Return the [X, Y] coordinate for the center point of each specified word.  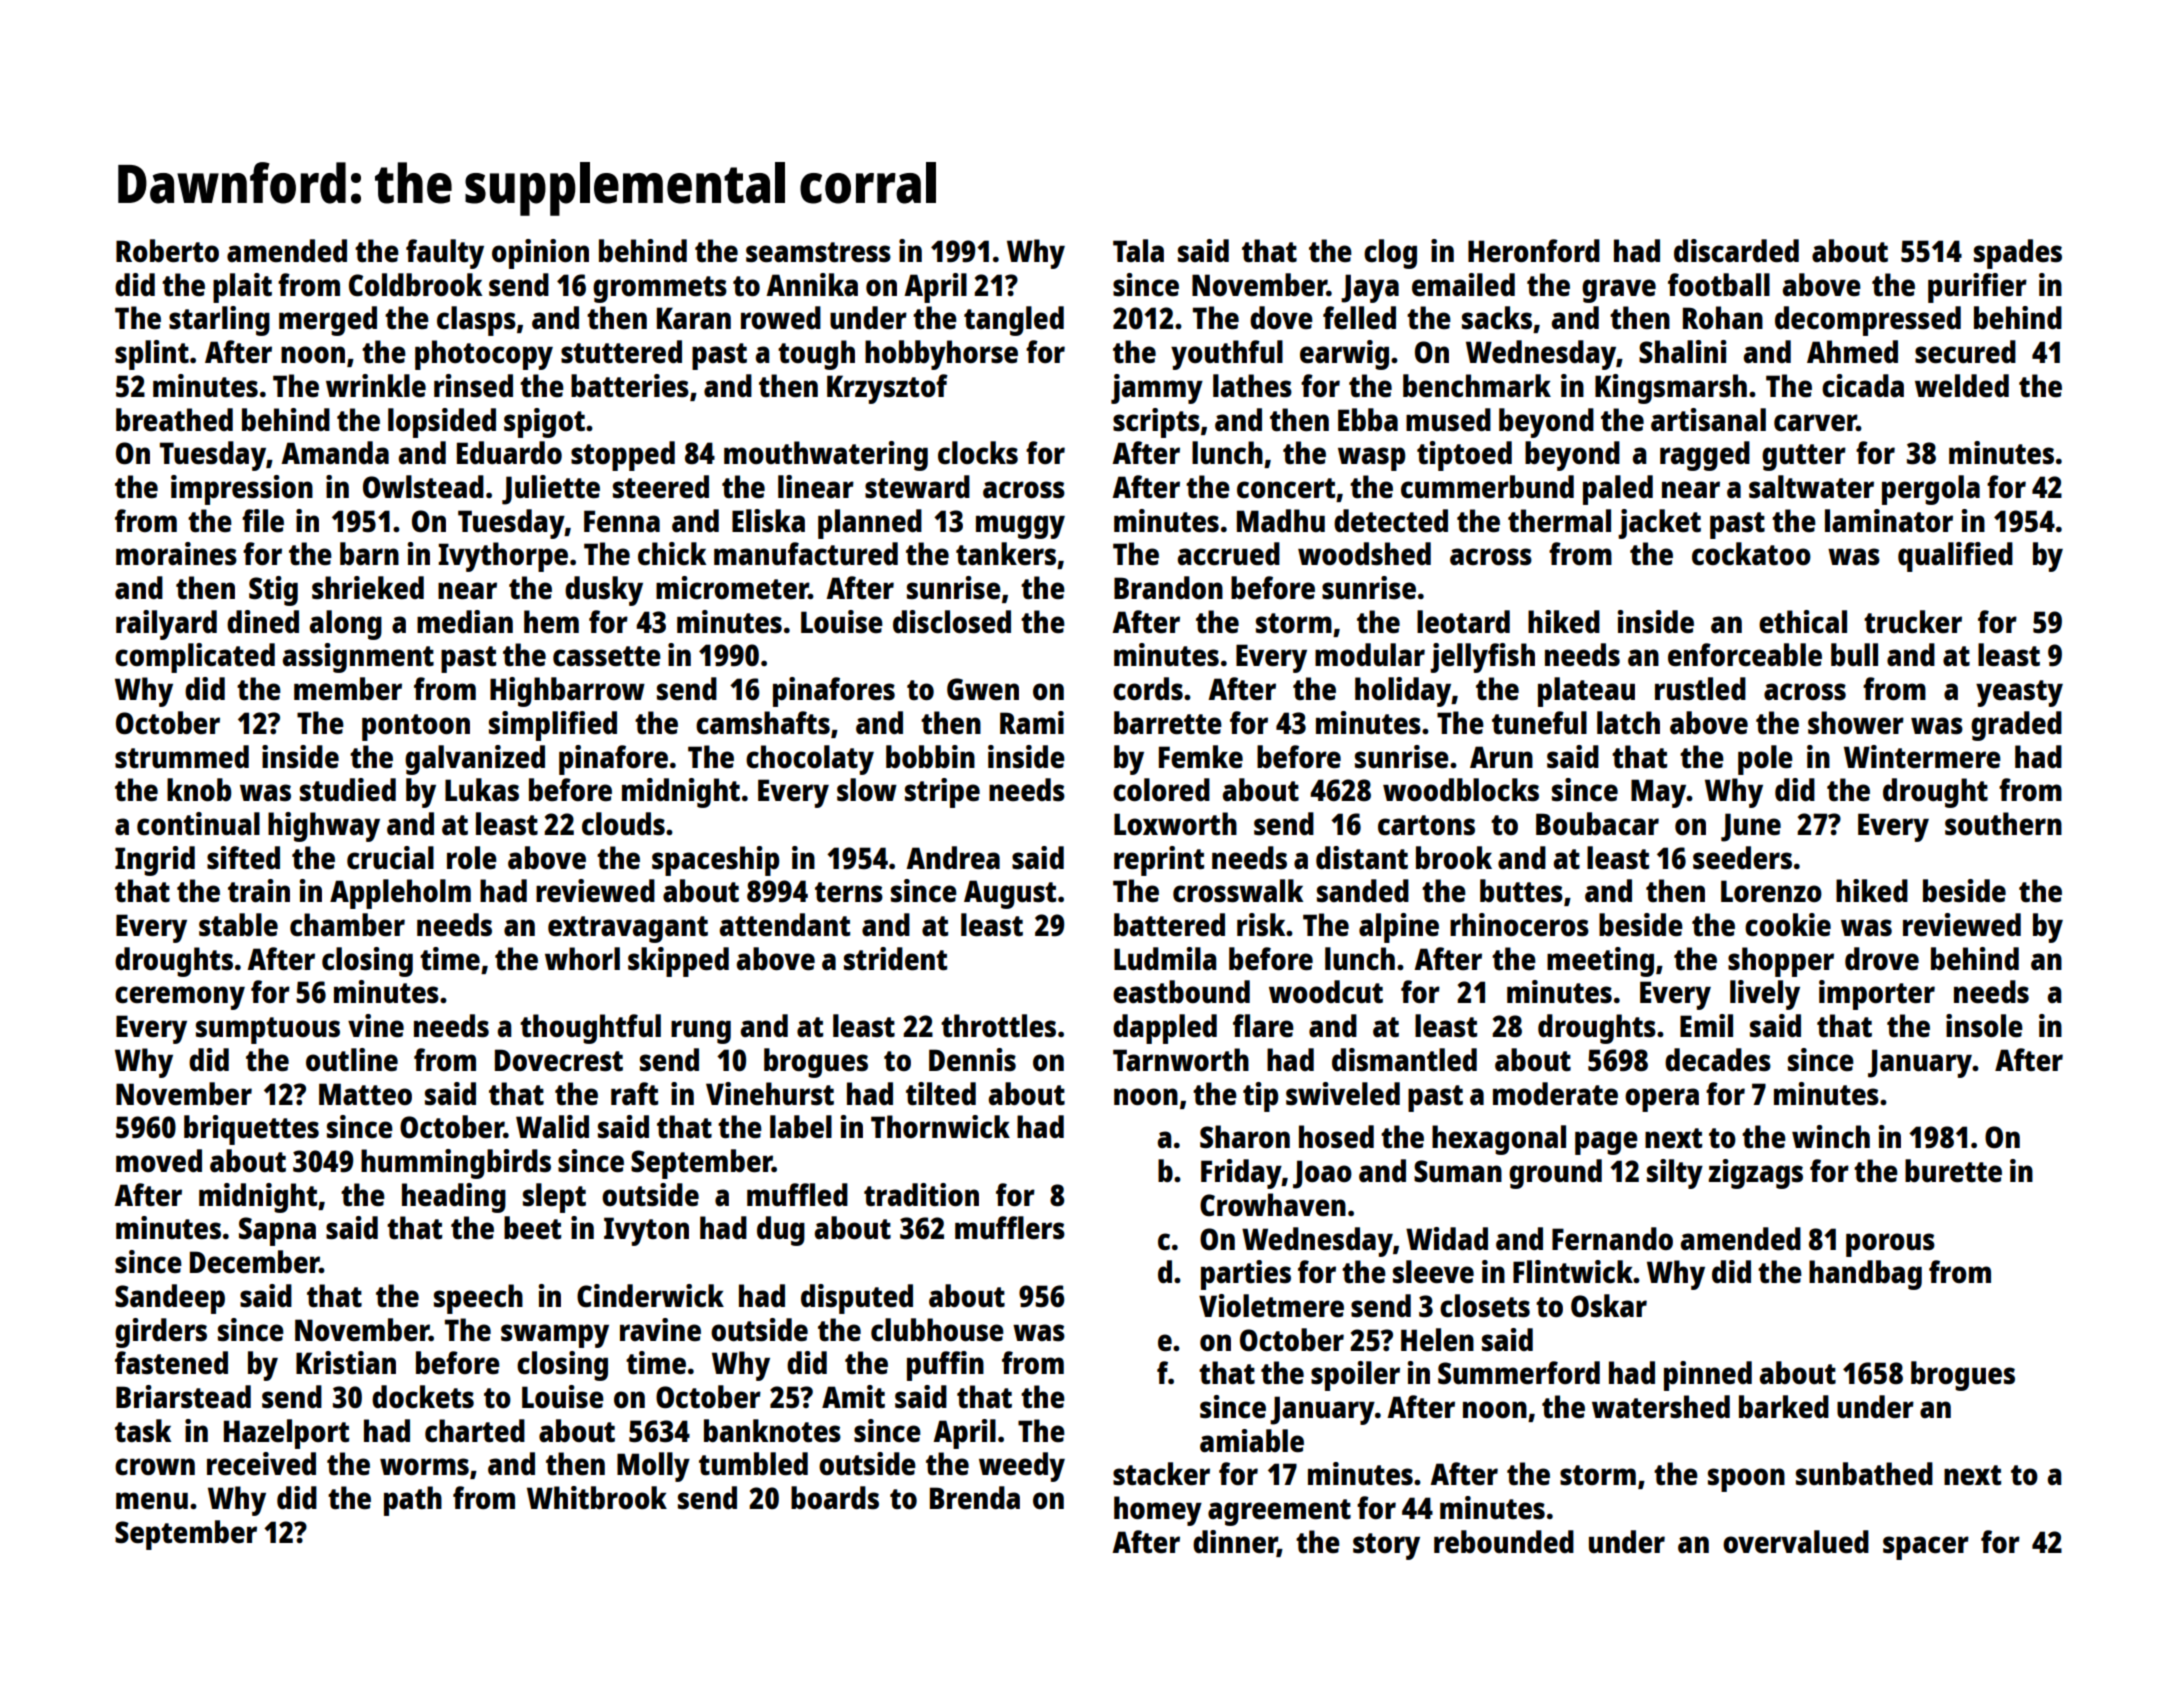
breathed [174, 419]
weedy [1022, 1467]
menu [152, 1500]
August [1010, 894]
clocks [978, 453]
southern [2003, 824]
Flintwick [1573, 1271]
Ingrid [155, 861]
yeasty [2019, 693]
